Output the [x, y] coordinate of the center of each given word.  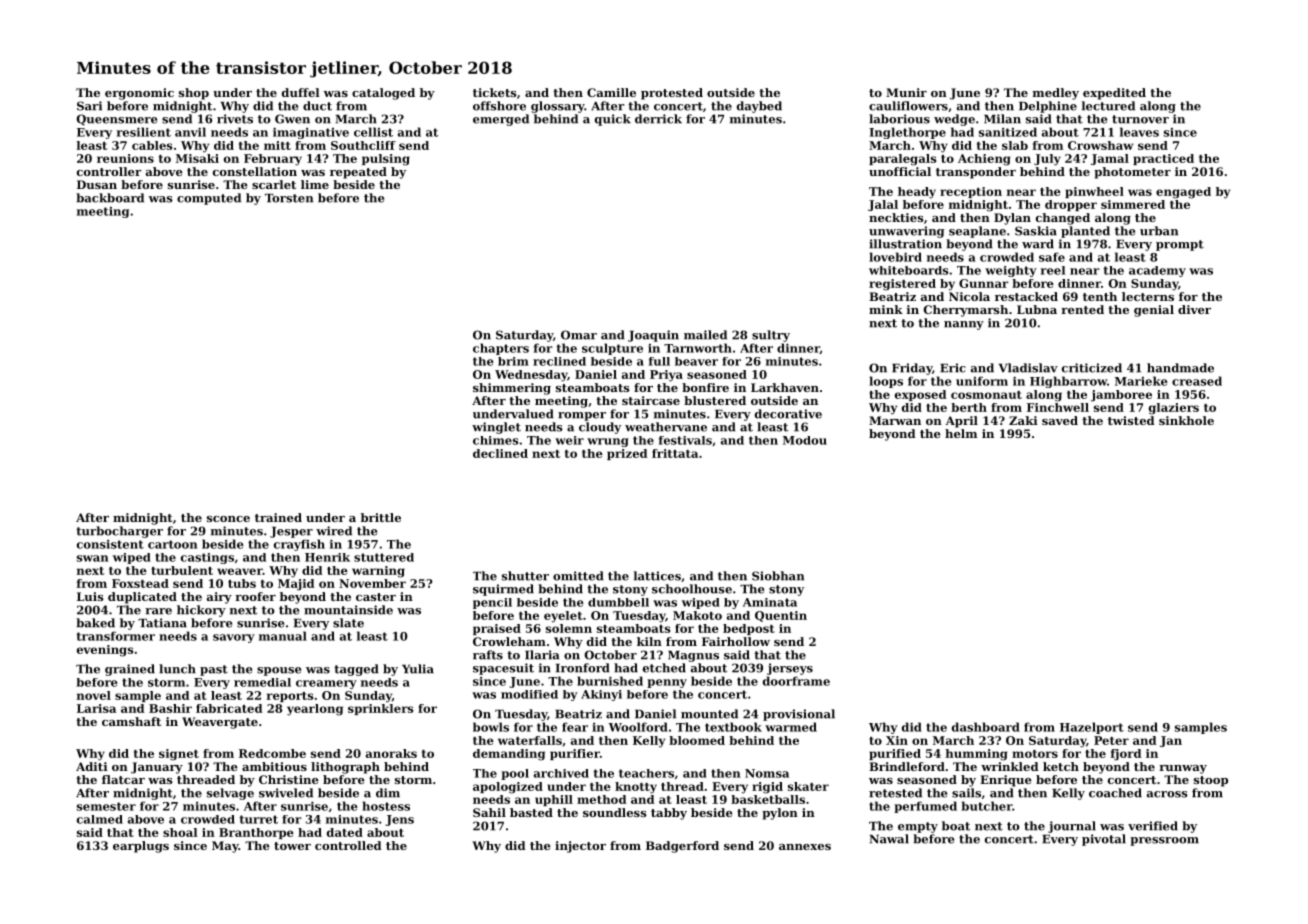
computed [209, 199]
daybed [759, 107]
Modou [805, 440]
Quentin [781, 616]
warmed [791, 727]
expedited [1114, 94]
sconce [228, 519]
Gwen [292, 119]
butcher [987, 806]
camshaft [131, 721]
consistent [110, 544]
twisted [1131, 420]
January [157, 768]
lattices [657, 576]
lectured [1108, 106]
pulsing [386, 160]
